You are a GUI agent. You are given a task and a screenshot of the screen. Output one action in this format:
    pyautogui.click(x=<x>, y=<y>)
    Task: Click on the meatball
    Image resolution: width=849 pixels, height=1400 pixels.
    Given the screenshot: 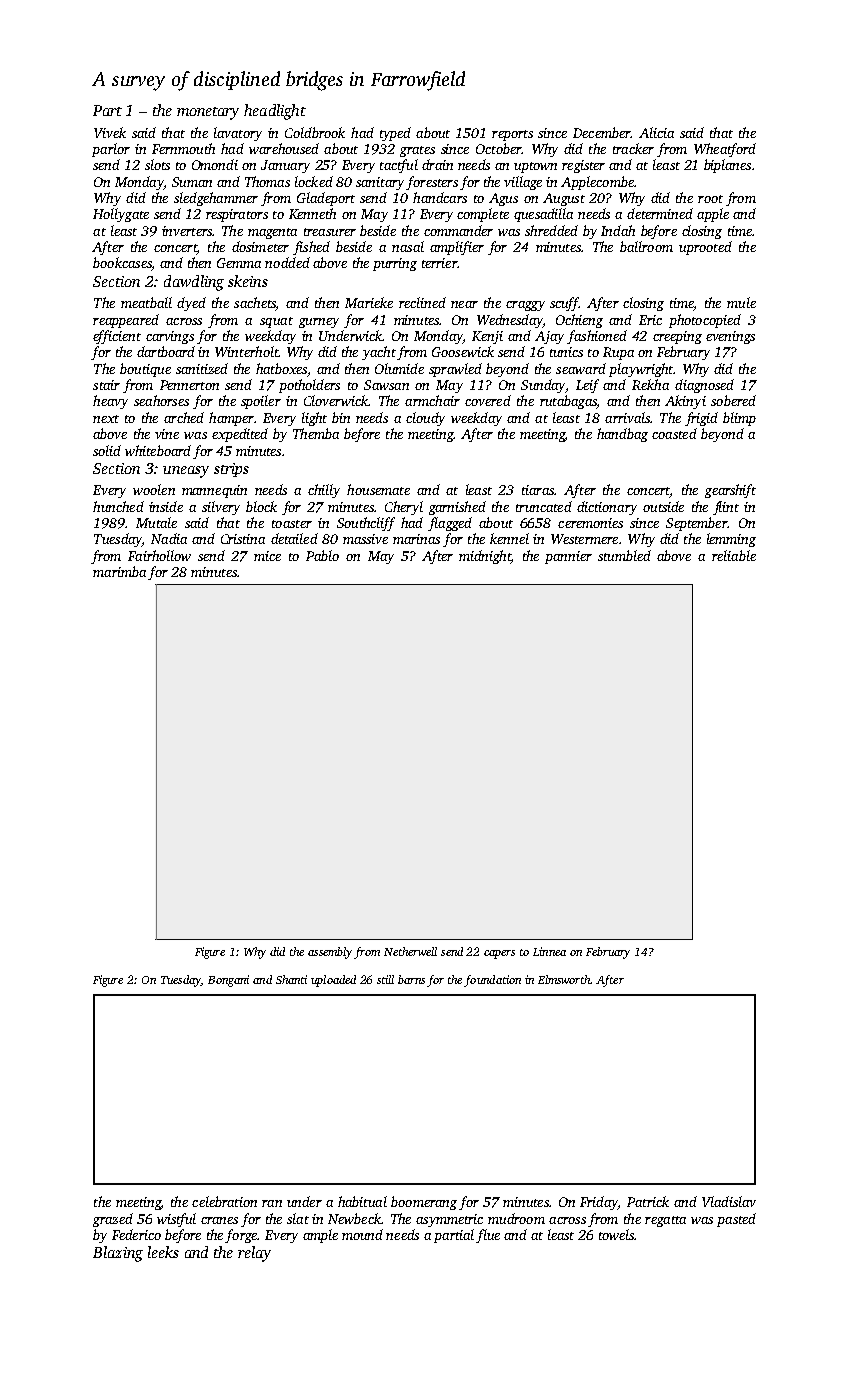 What is the action you would take?
    pyautogui.click(x=146, y=302)
